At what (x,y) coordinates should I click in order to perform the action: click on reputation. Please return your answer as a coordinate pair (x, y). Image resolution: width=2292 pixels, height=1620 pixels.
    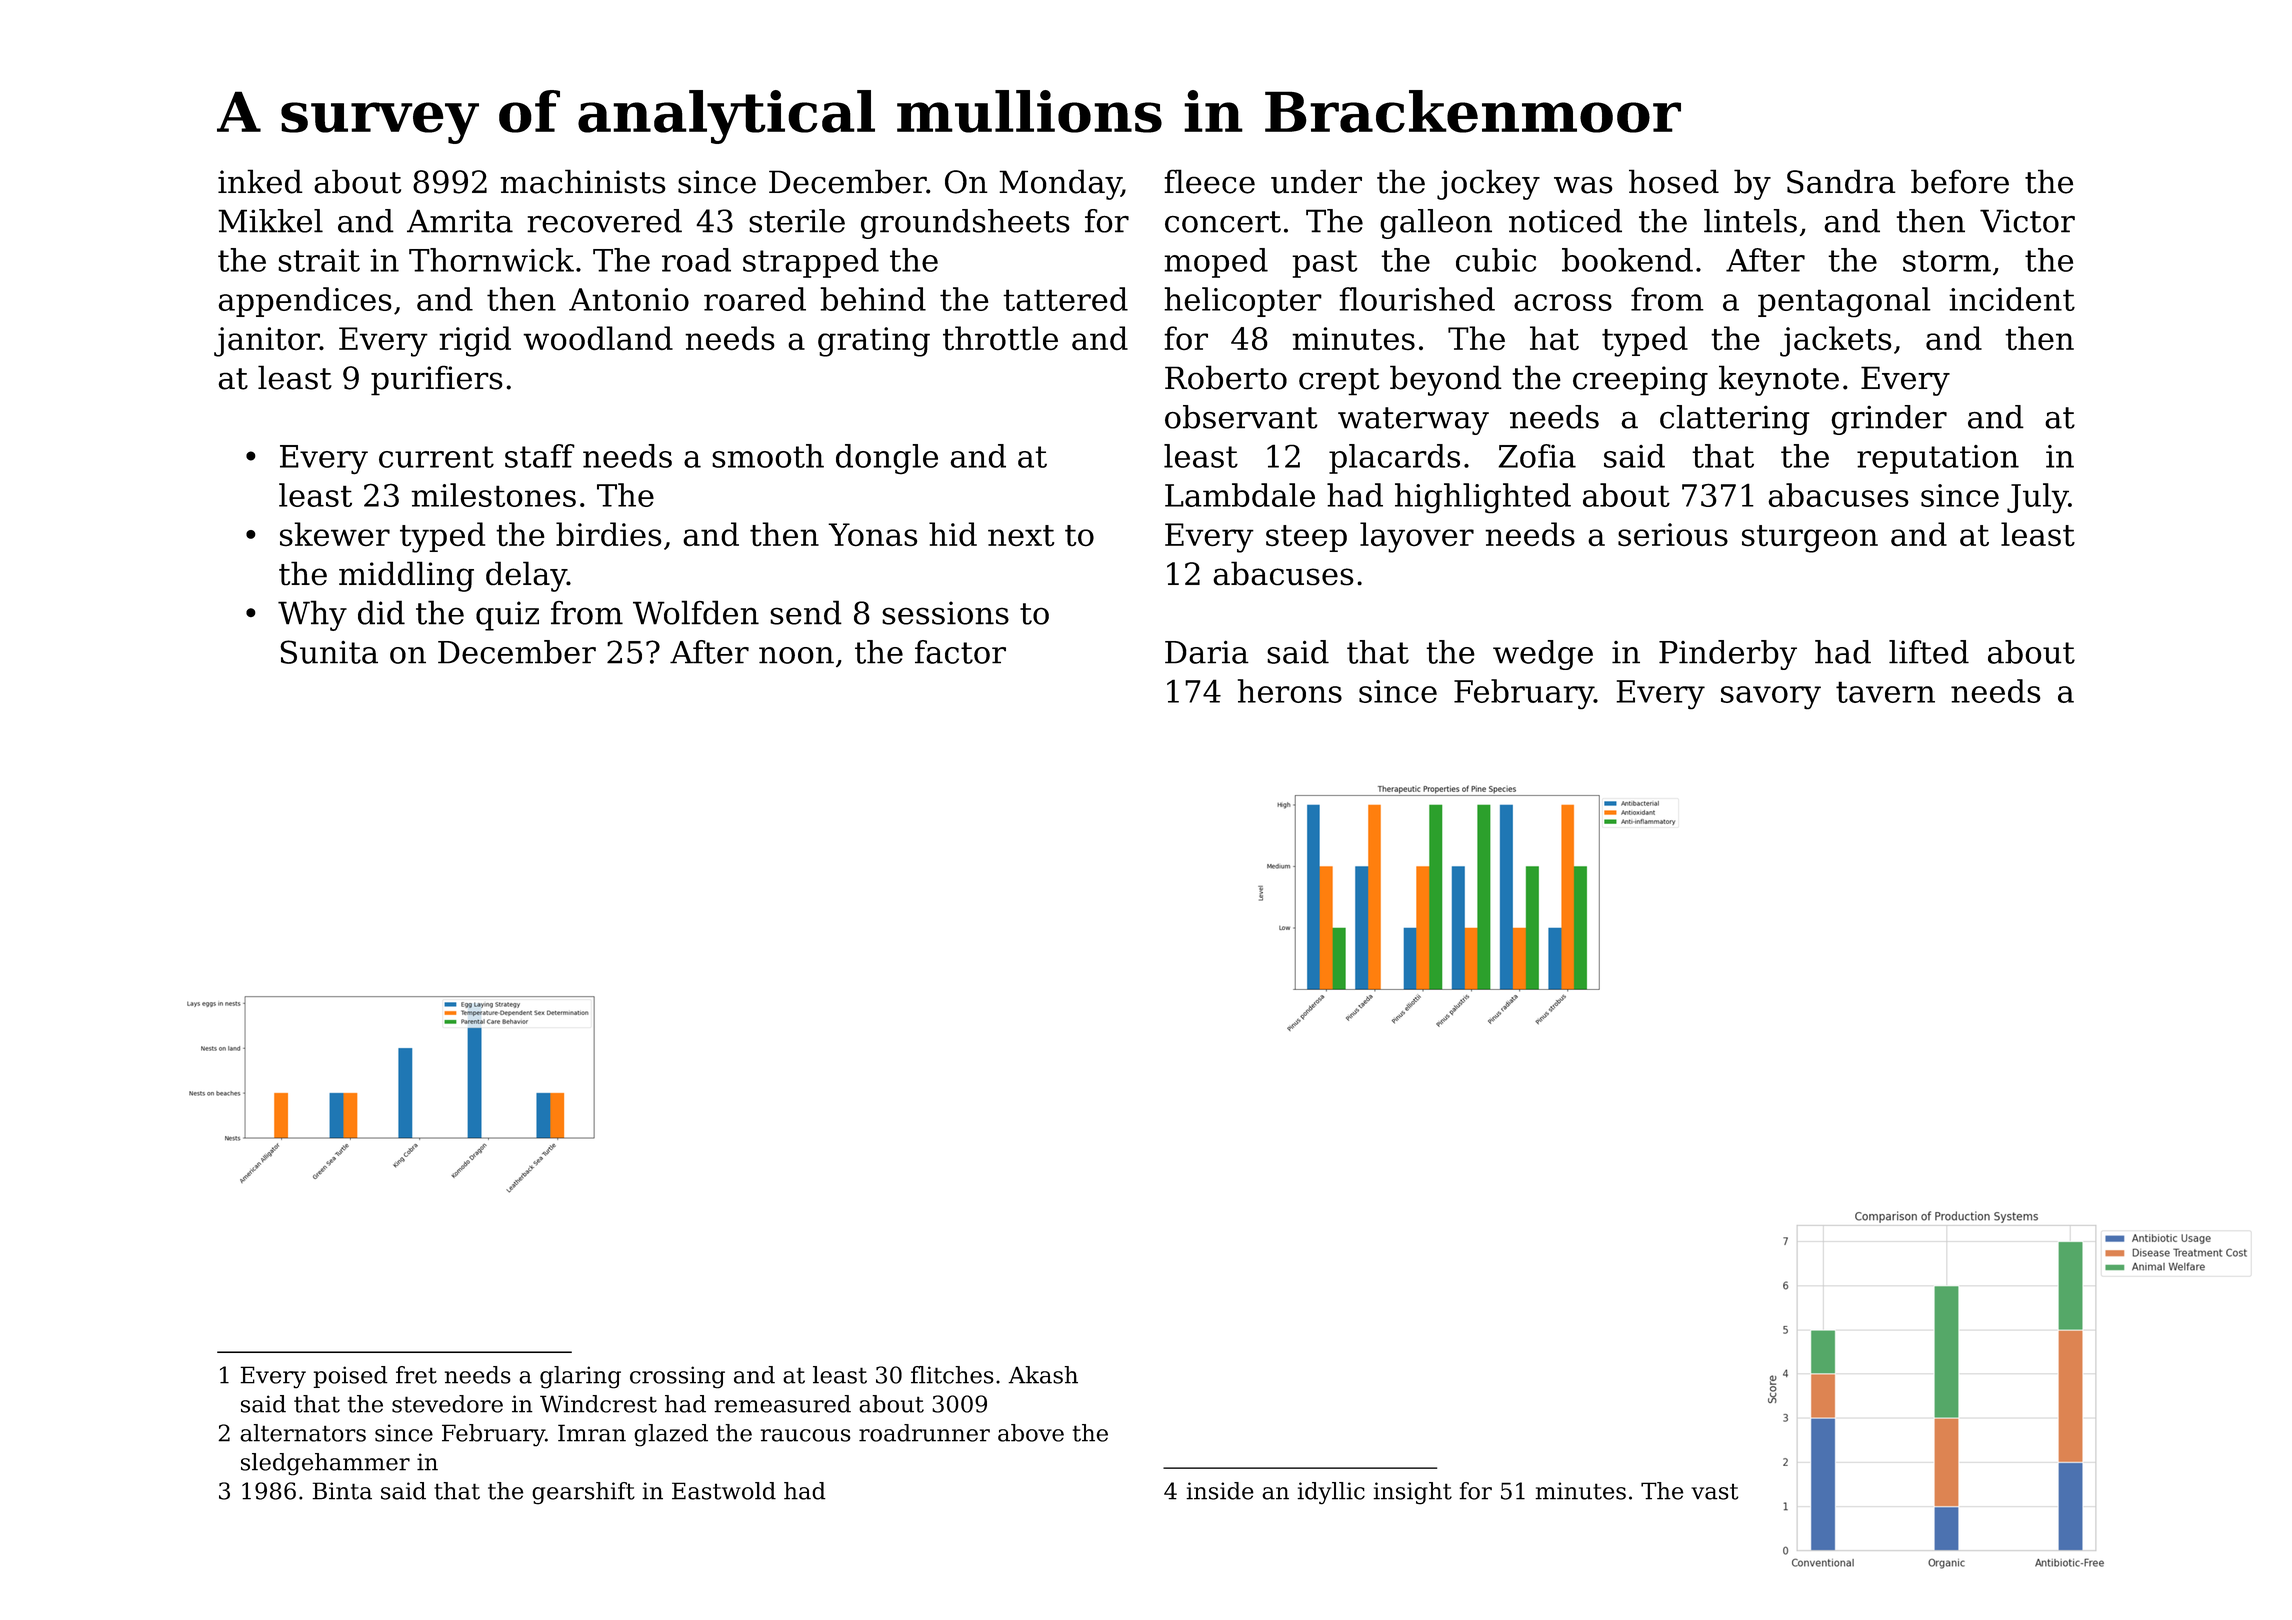
    Looking at the image, I should click on (1938, 459).
